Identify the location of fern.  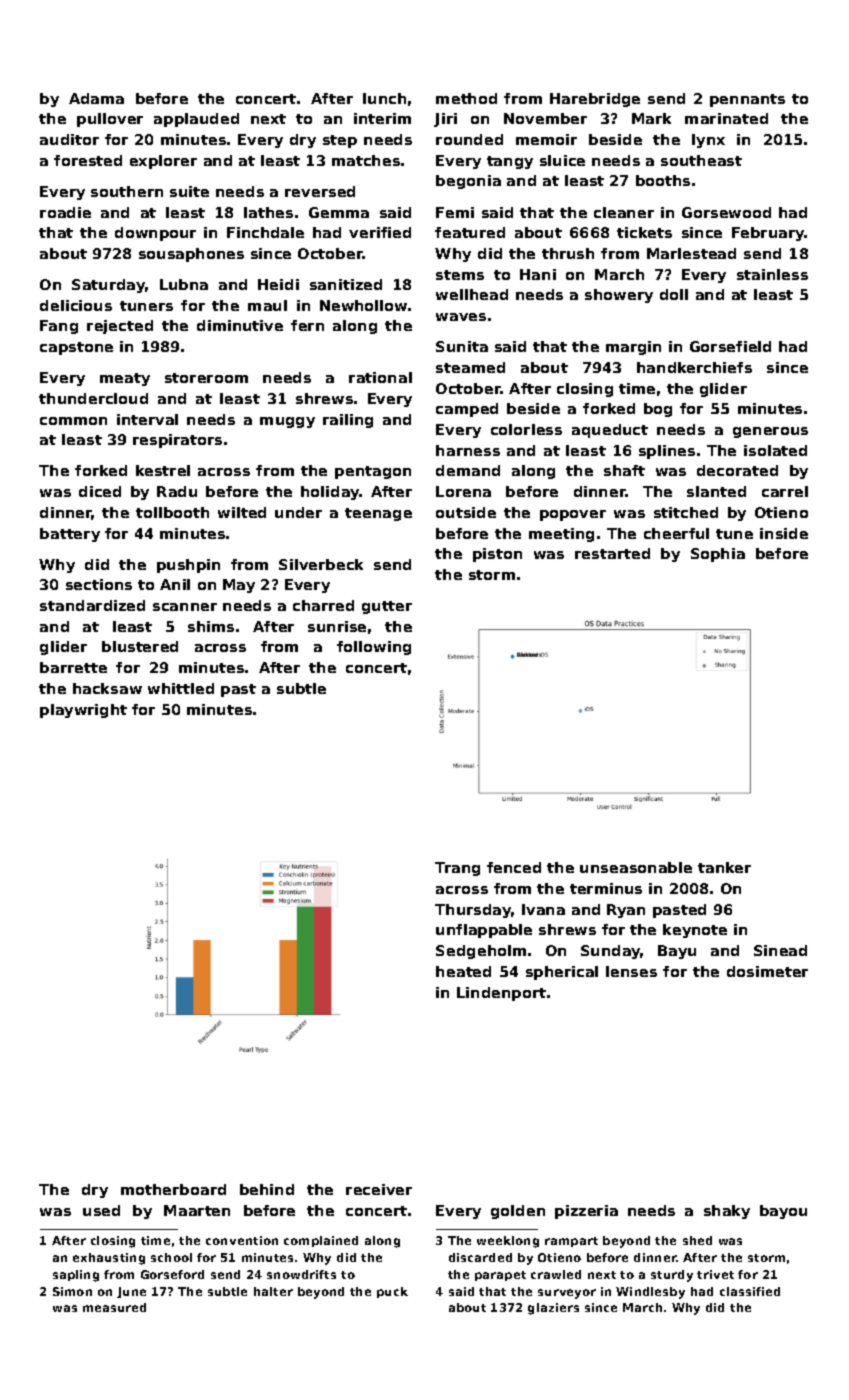
(307, 325).
